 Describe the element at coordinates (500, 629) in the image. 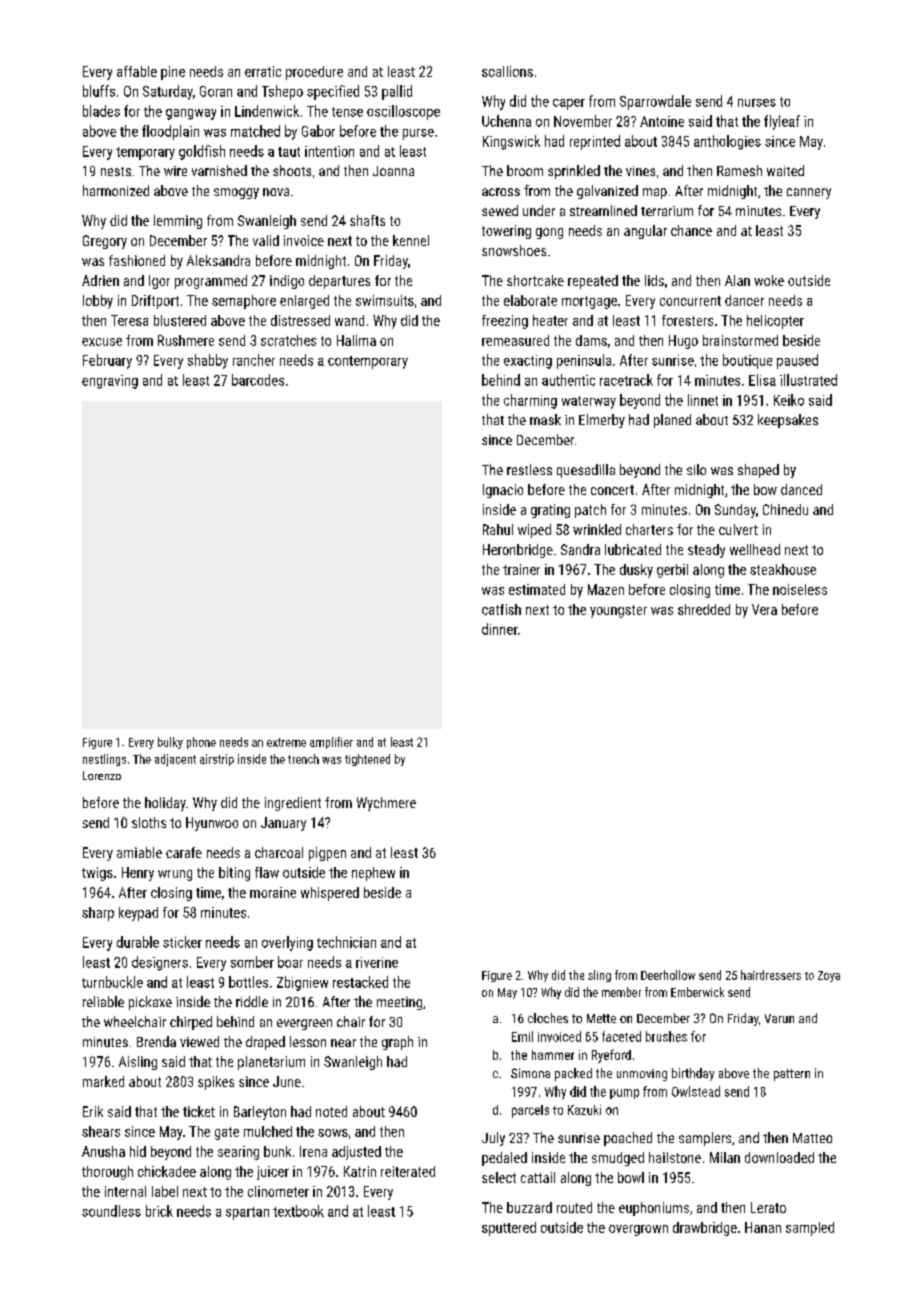

I see `dinner` at that location.
